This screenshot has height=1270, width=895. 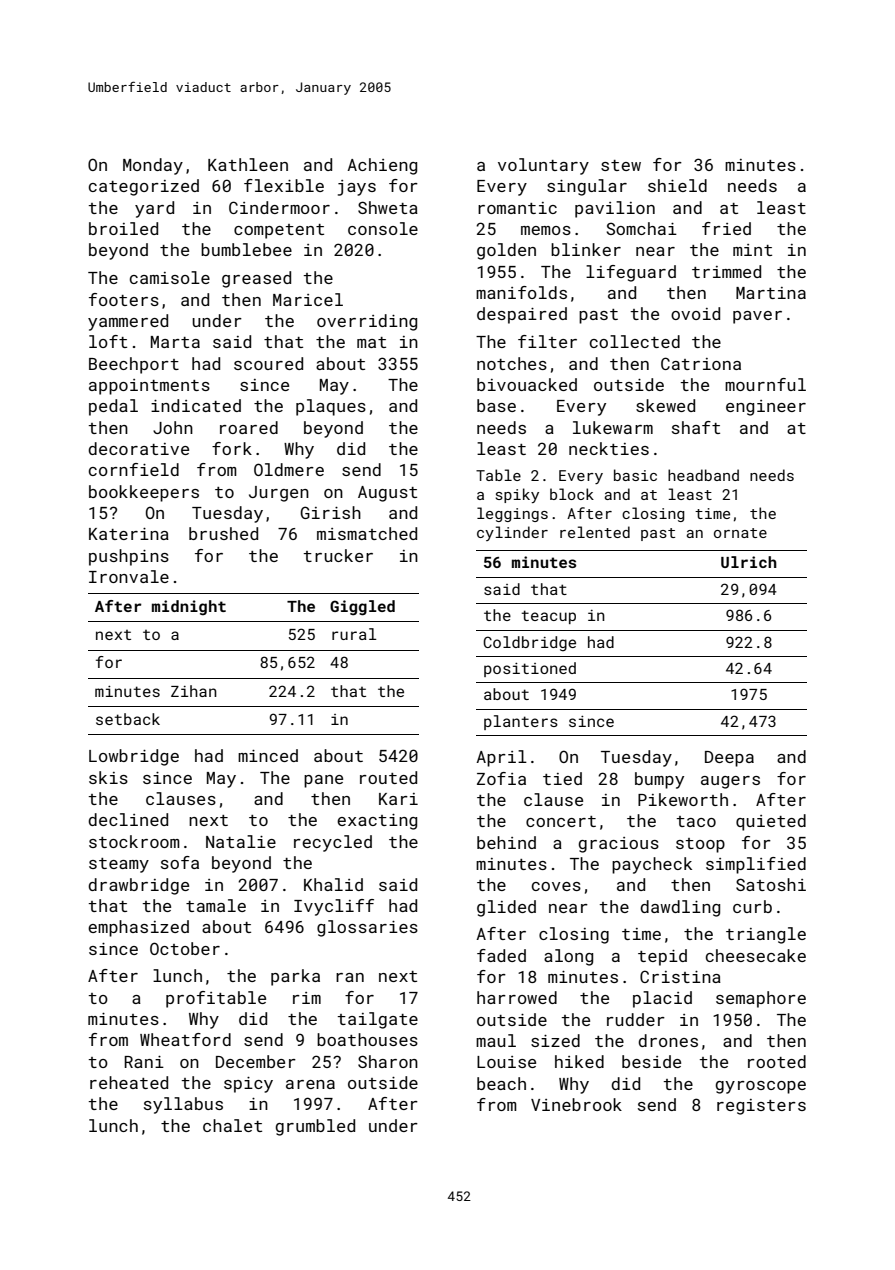 I want to click on Jurgen, so click(x=279, y=494).
